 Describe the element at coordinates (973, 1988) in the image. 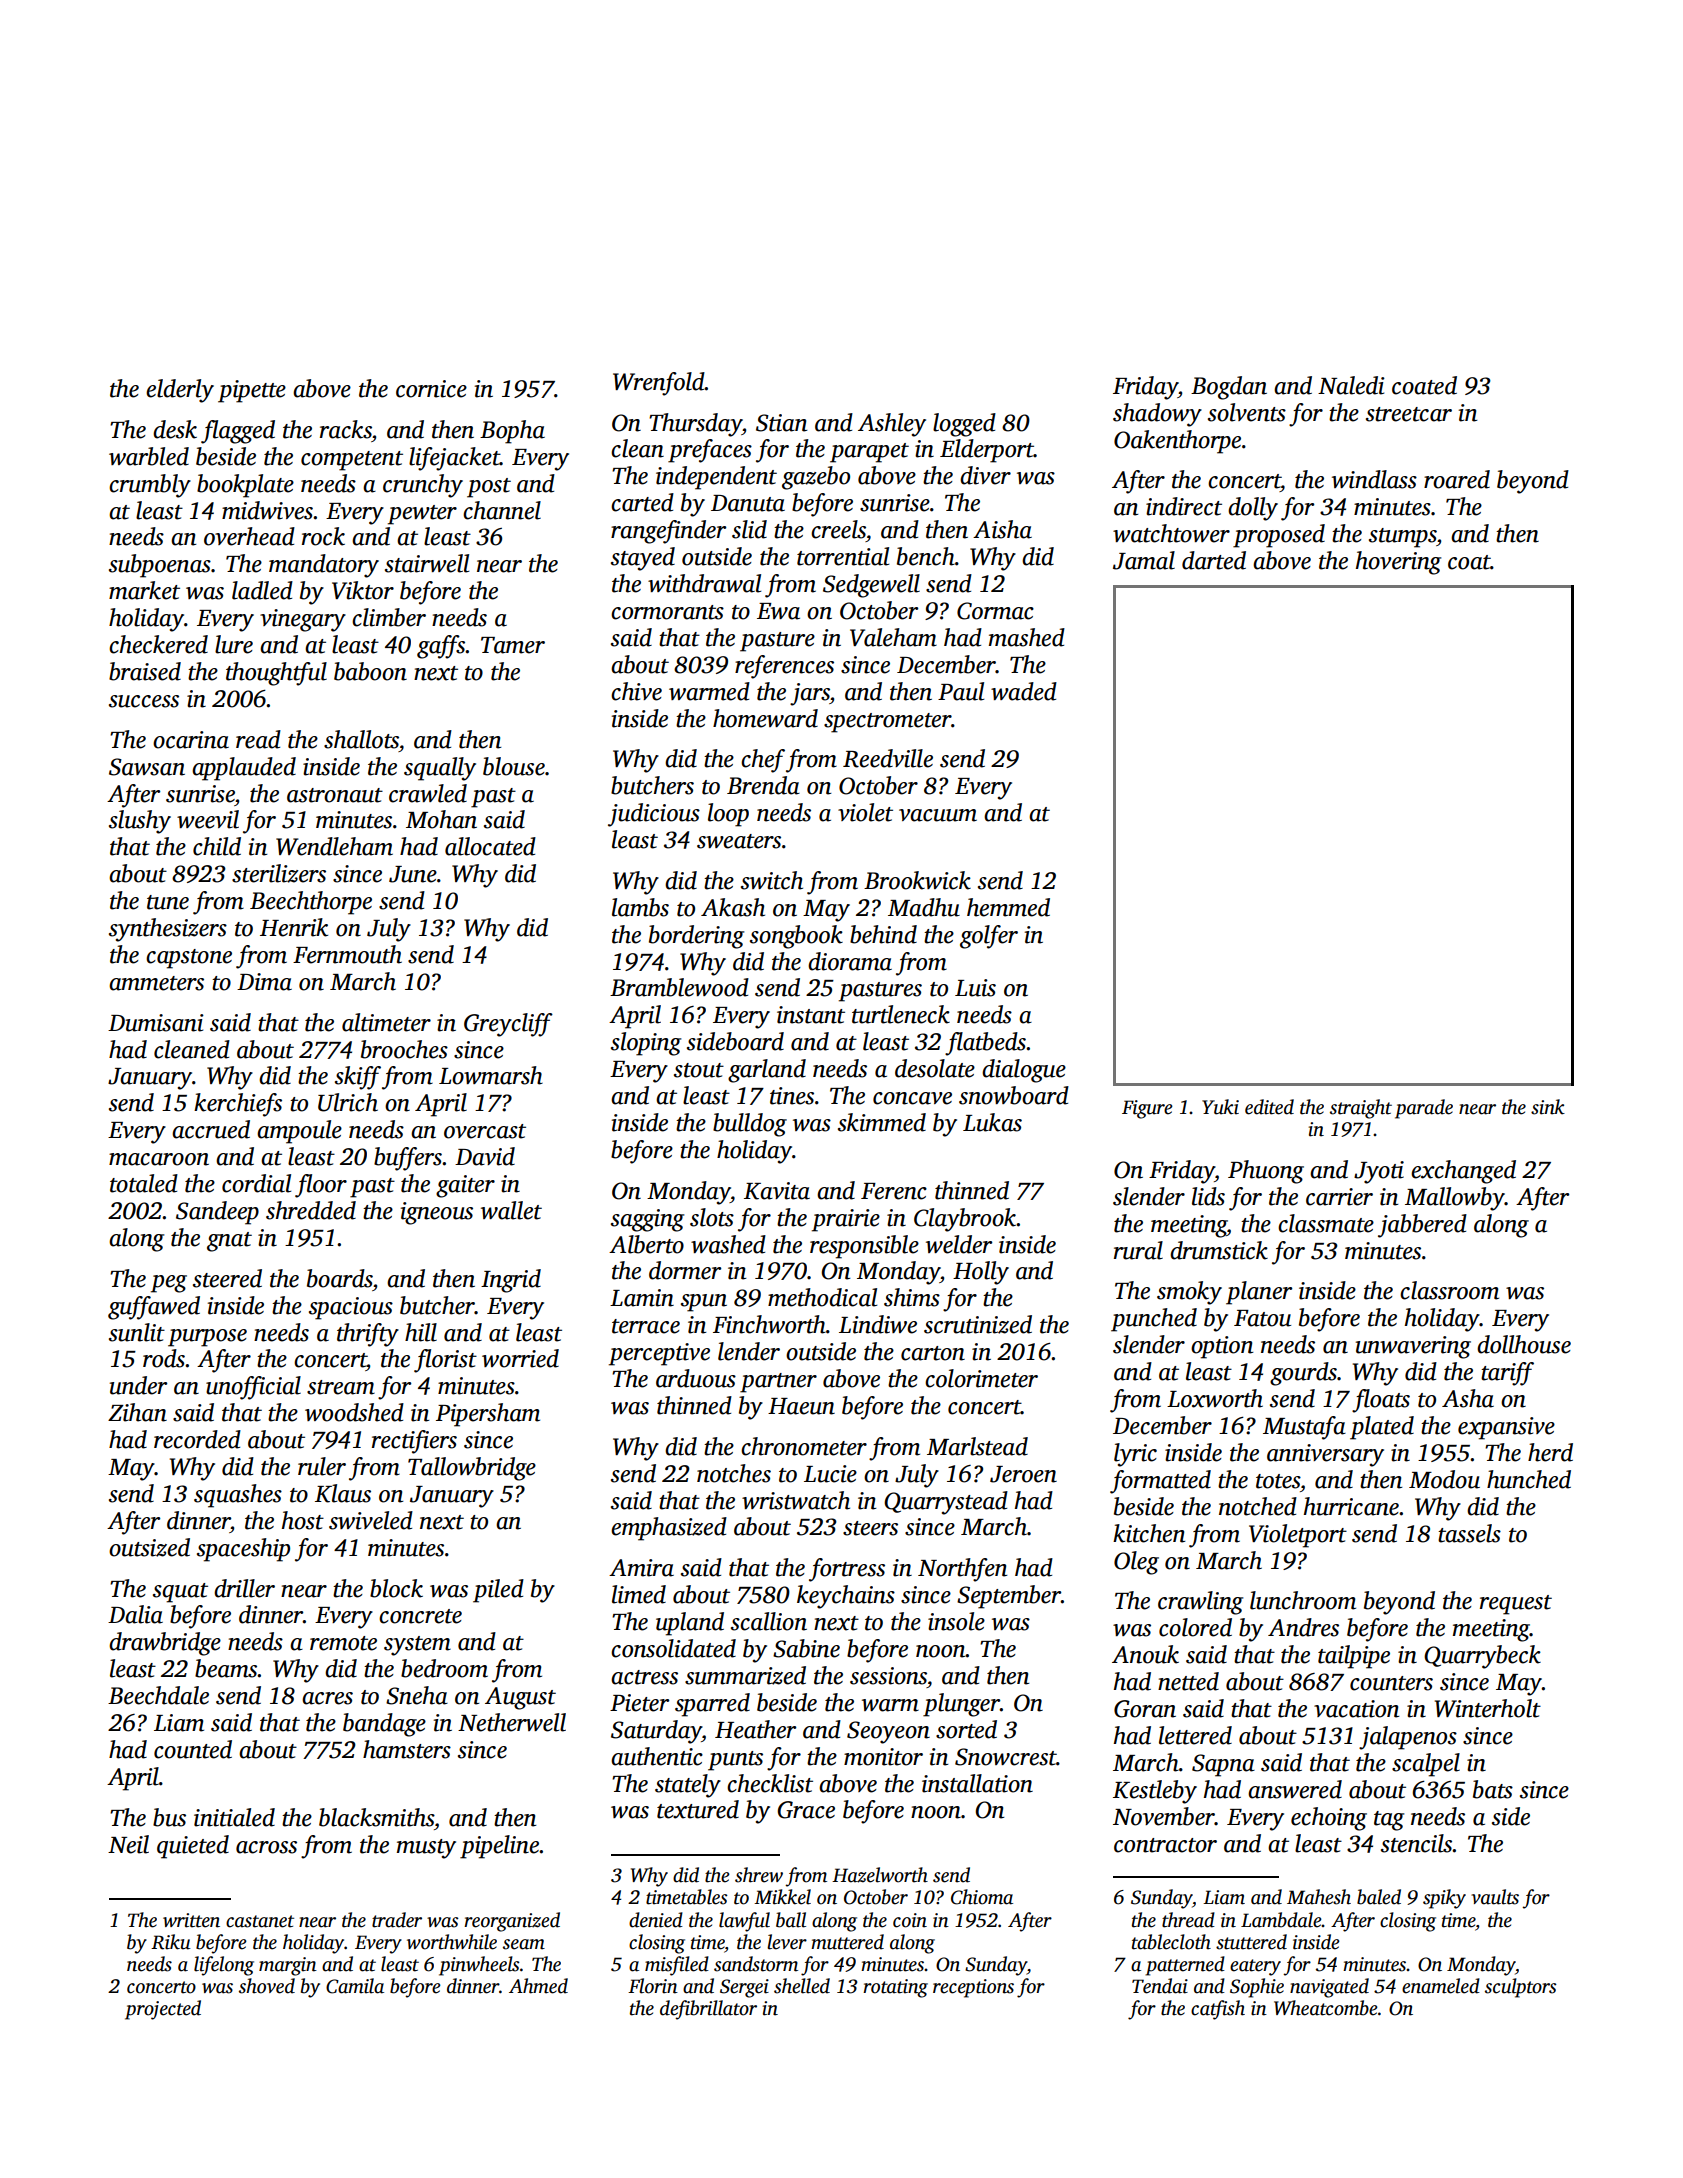

I see `receptions` at that location.
